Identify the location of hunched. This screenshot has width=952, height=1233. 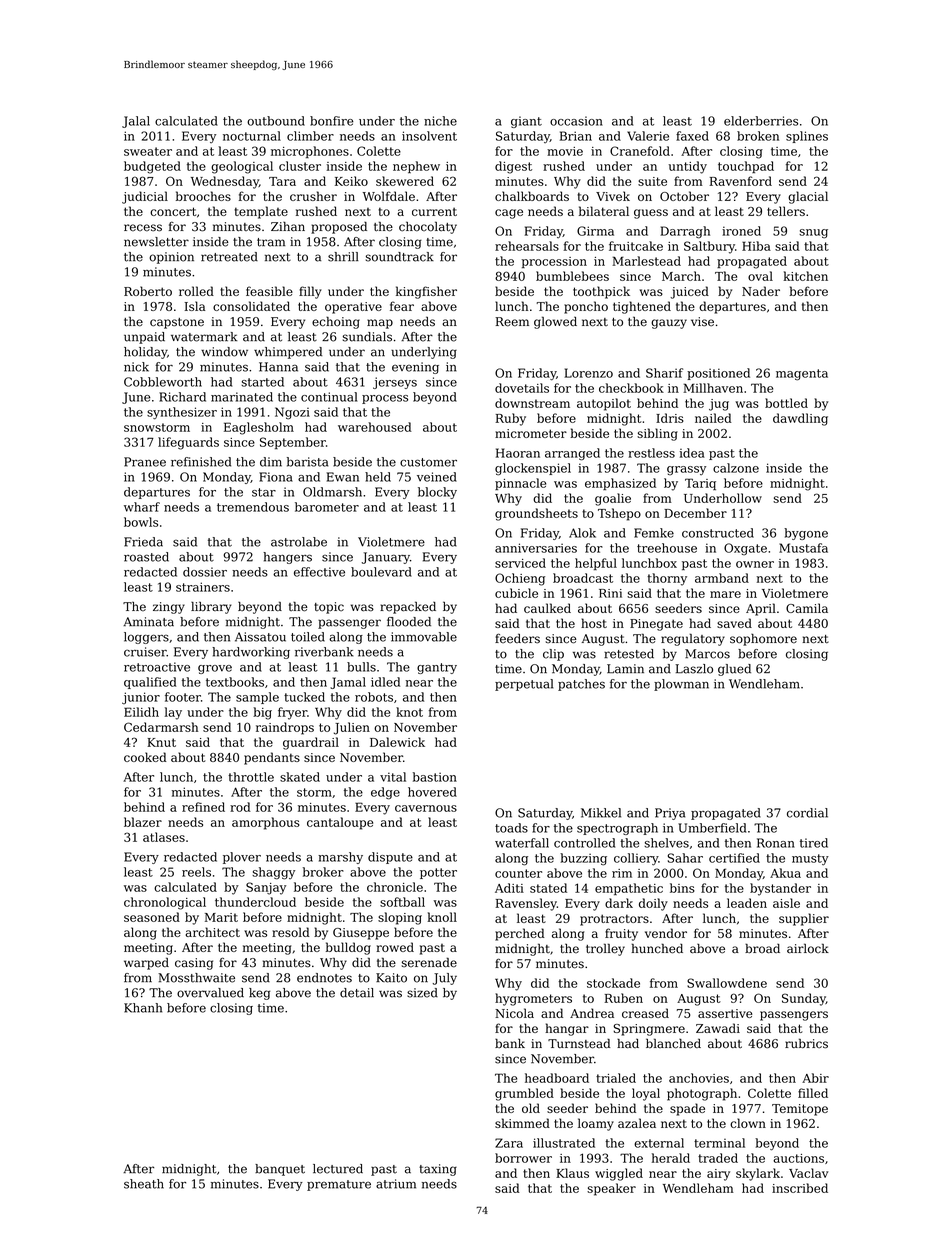
(657, 948).
